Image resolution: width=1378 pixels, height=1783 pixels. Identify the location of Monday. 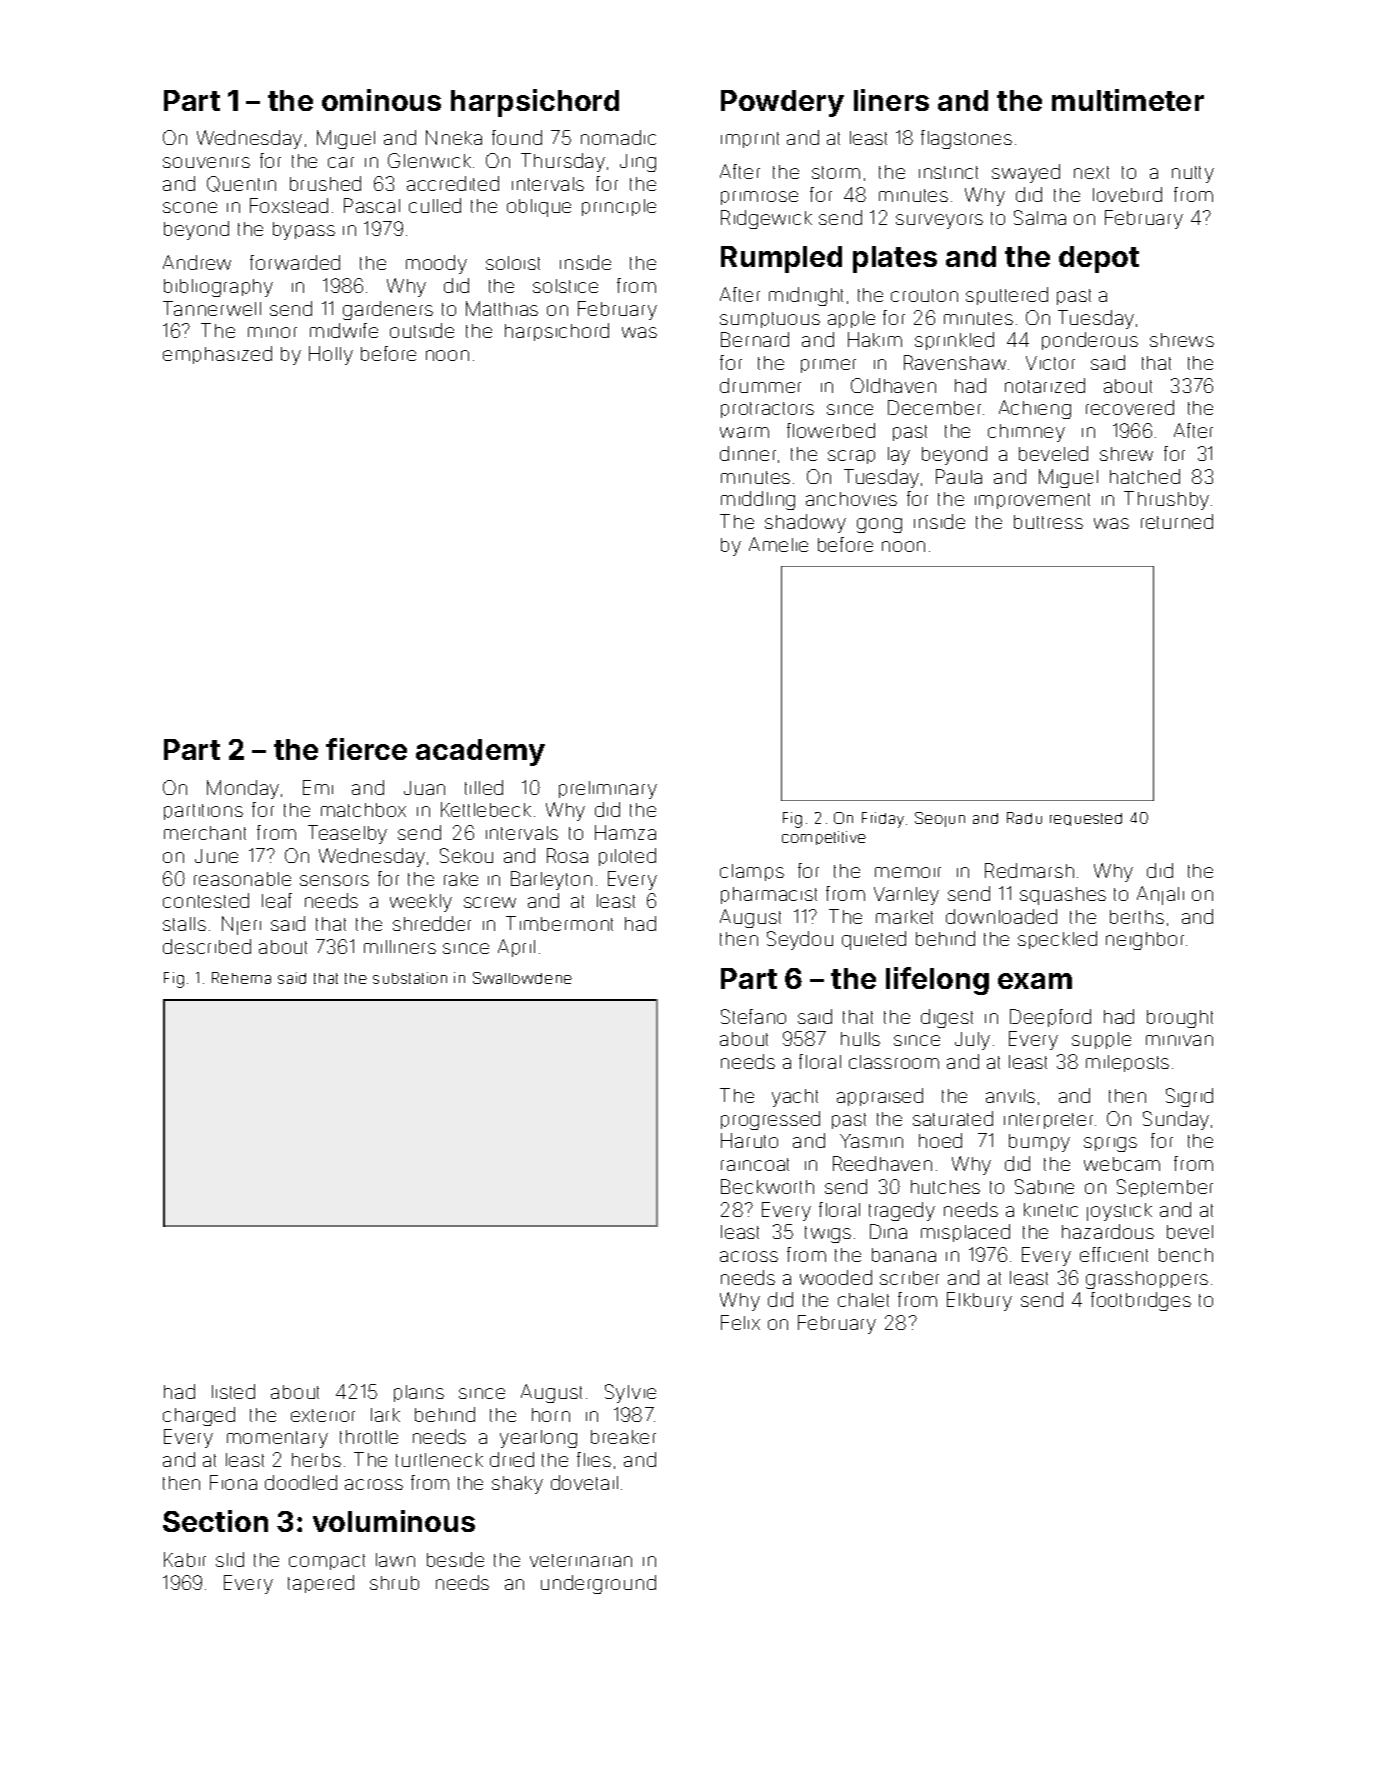
(243, 789).
